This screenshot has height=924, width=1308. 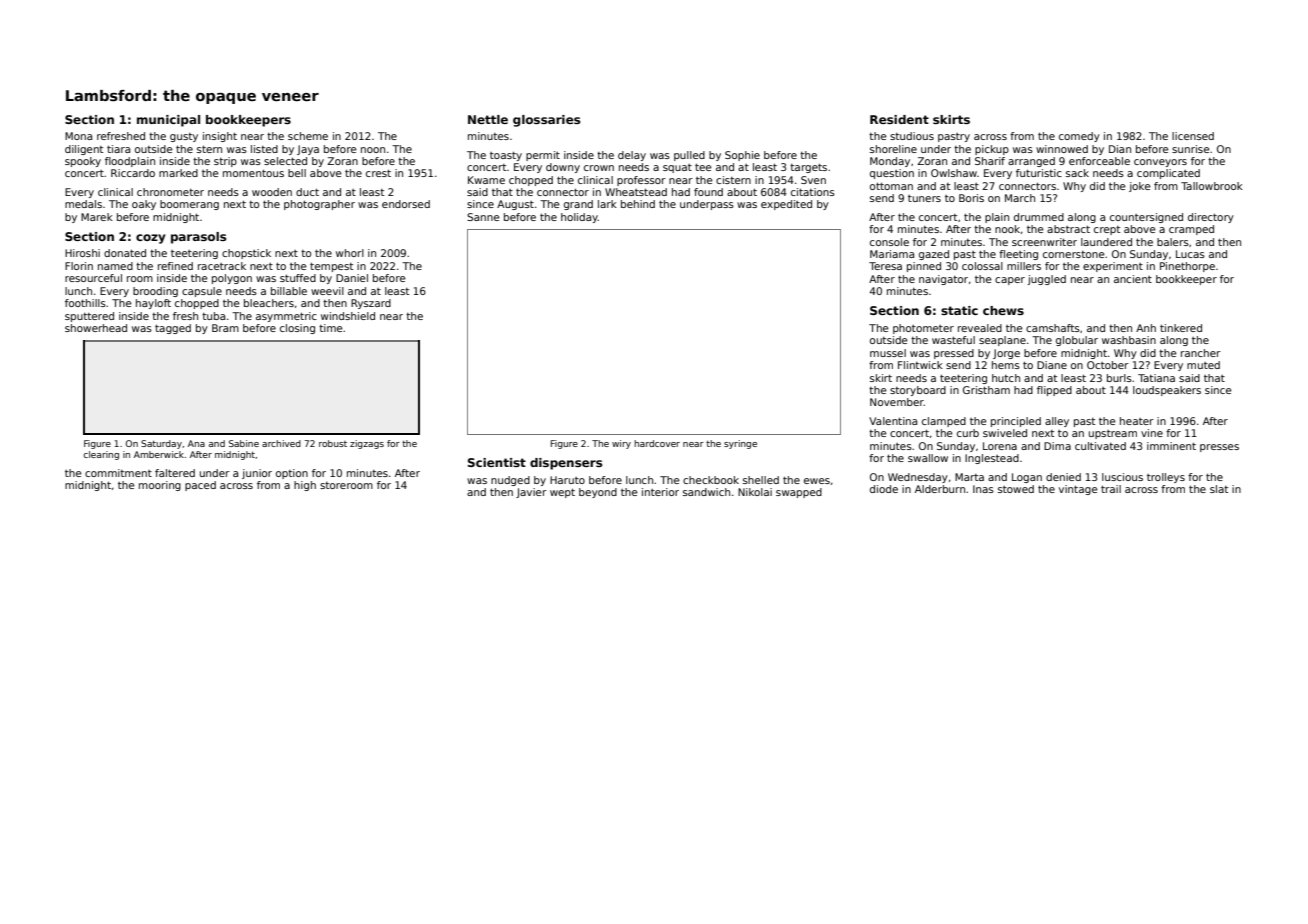 I want to click on chopstick, so click(x=246, y=254).
